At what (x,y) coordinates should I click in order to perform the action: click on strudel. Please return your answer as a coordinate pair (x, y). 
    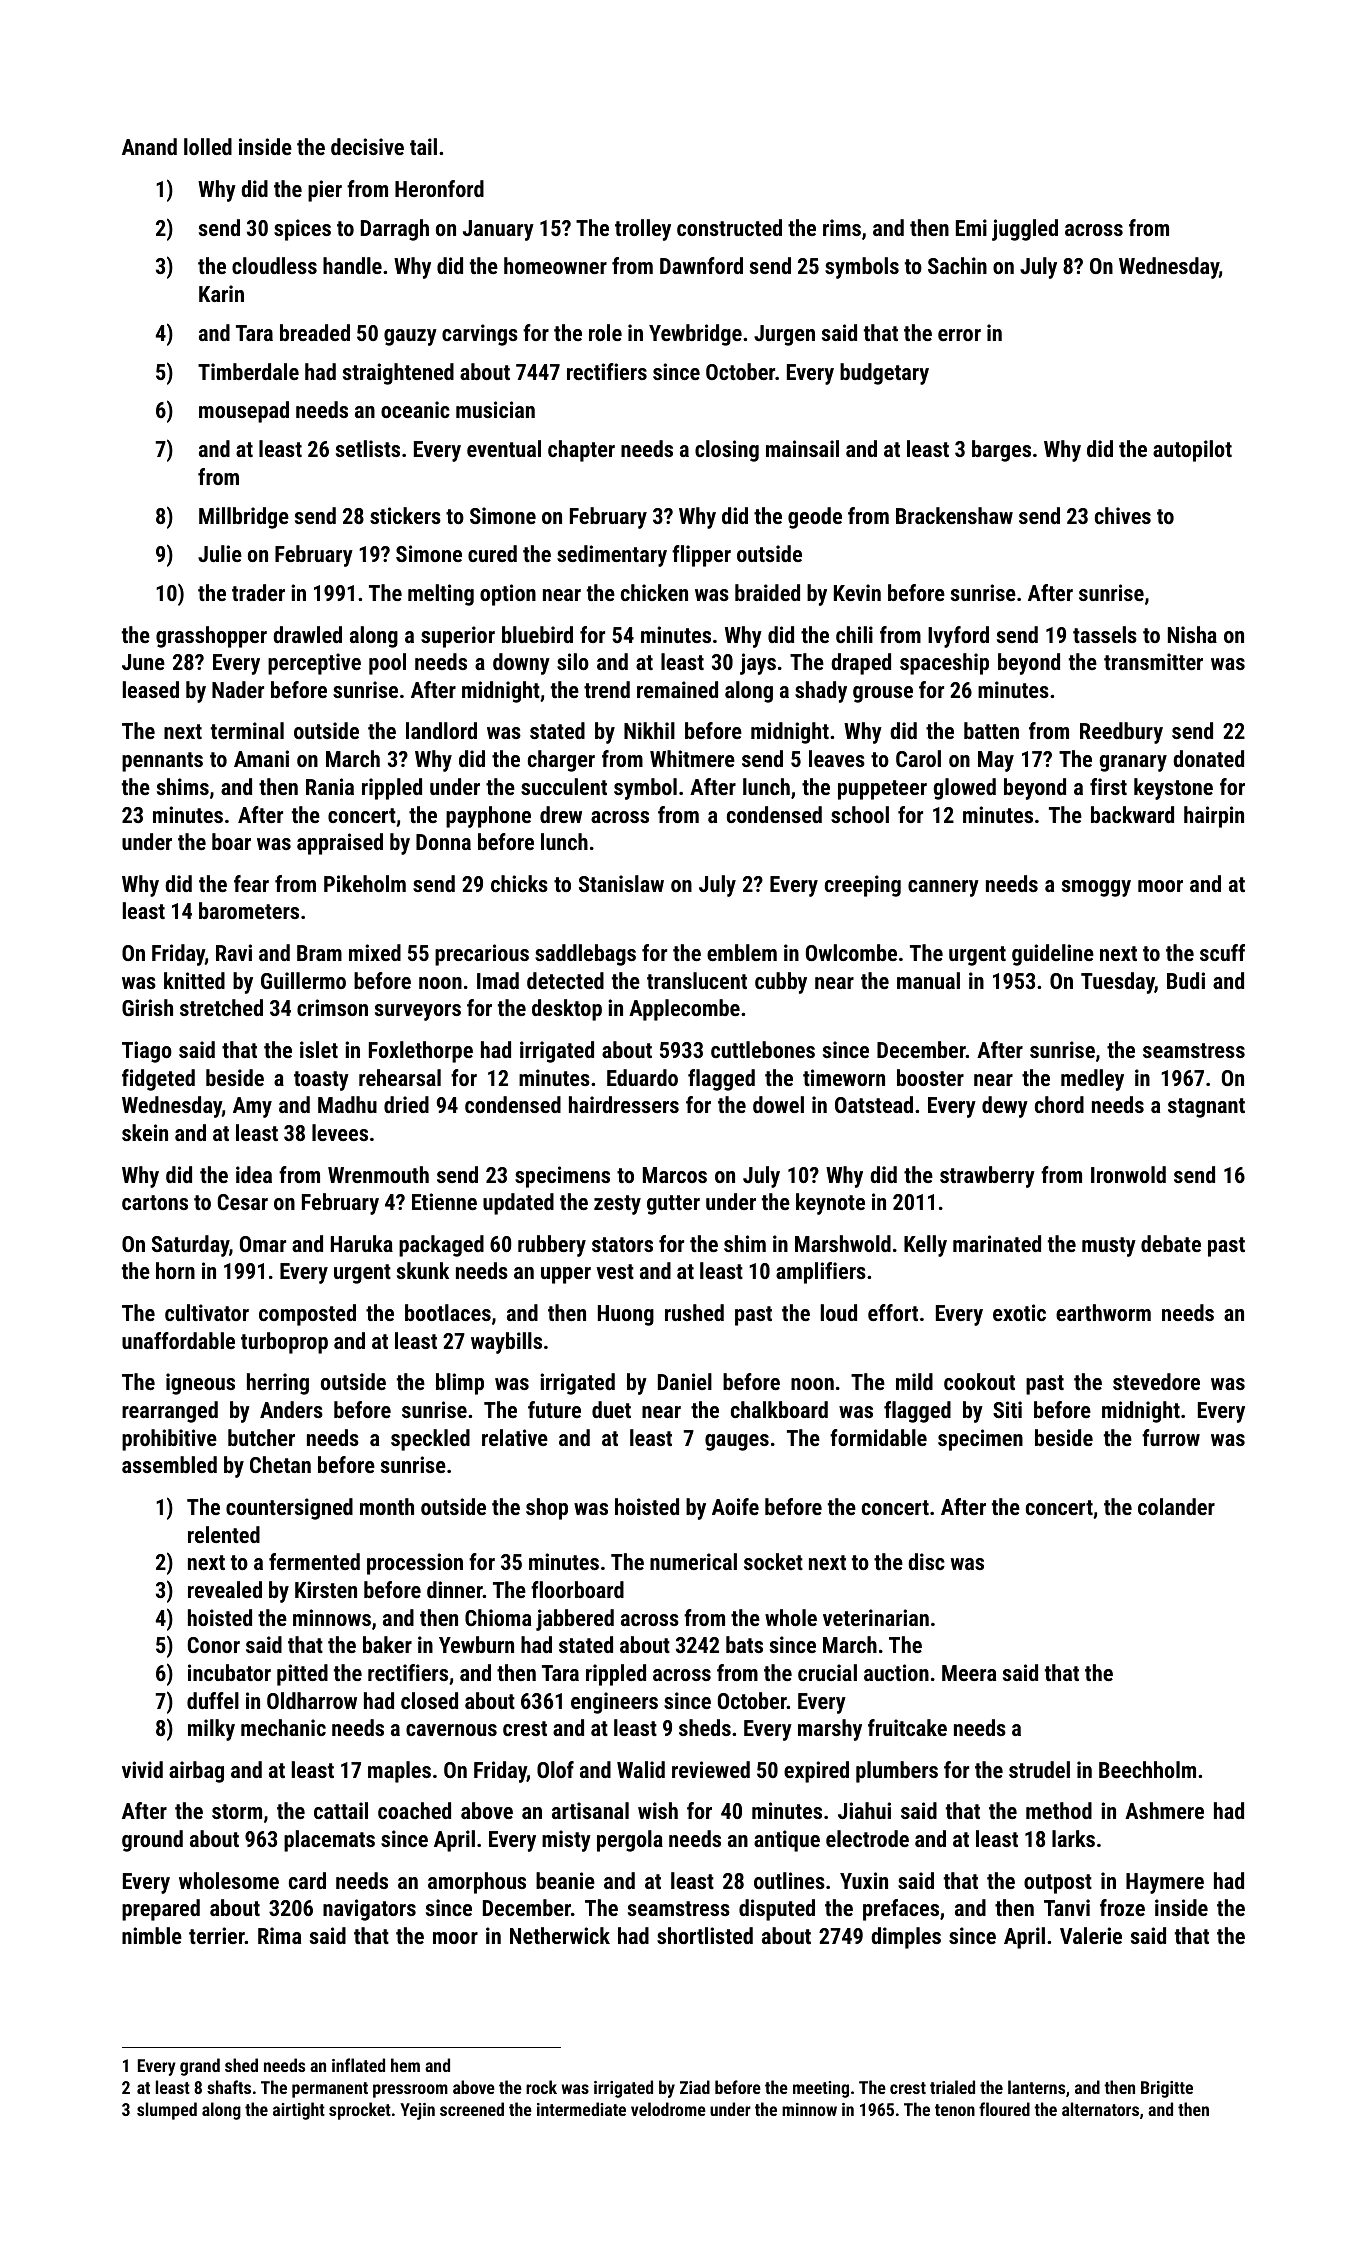
    Looking at the image, I should click on (1039, 1769).
